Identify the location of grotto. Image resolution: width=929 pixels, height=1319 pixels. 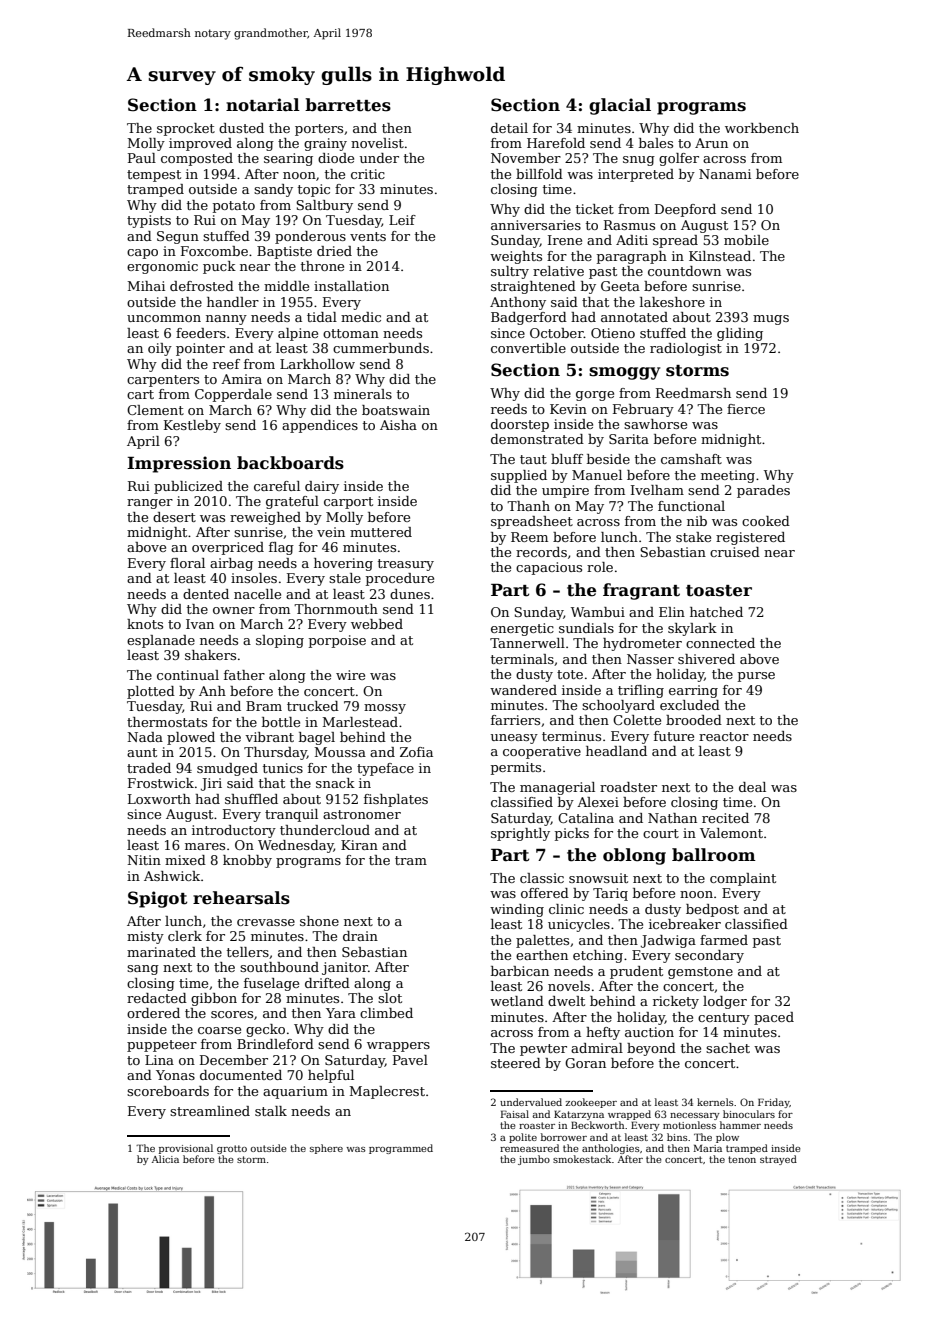
(232, 1149).
